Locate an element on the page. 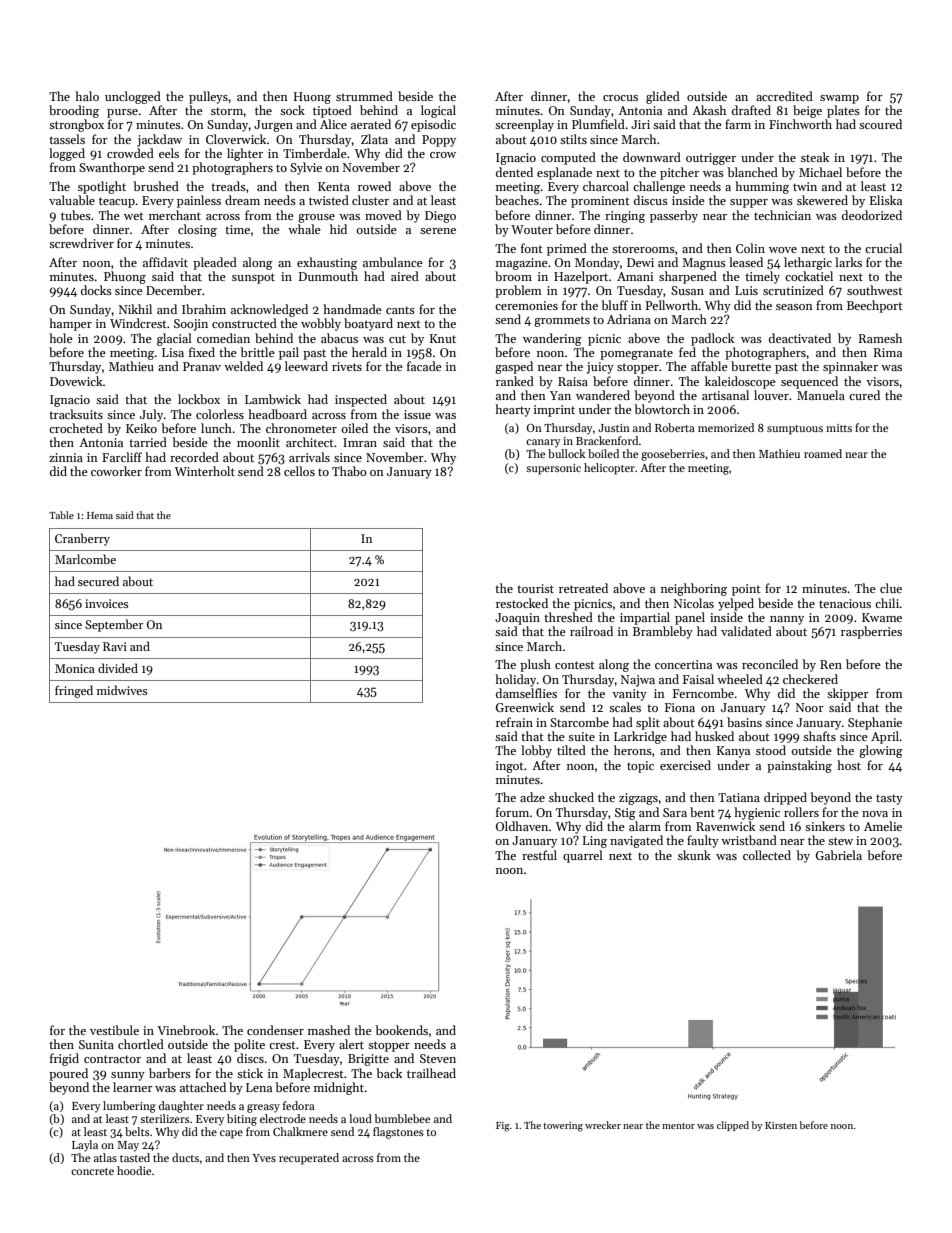 This page has width=952, height=1233. towering is located at coordinates (563, 1127).
